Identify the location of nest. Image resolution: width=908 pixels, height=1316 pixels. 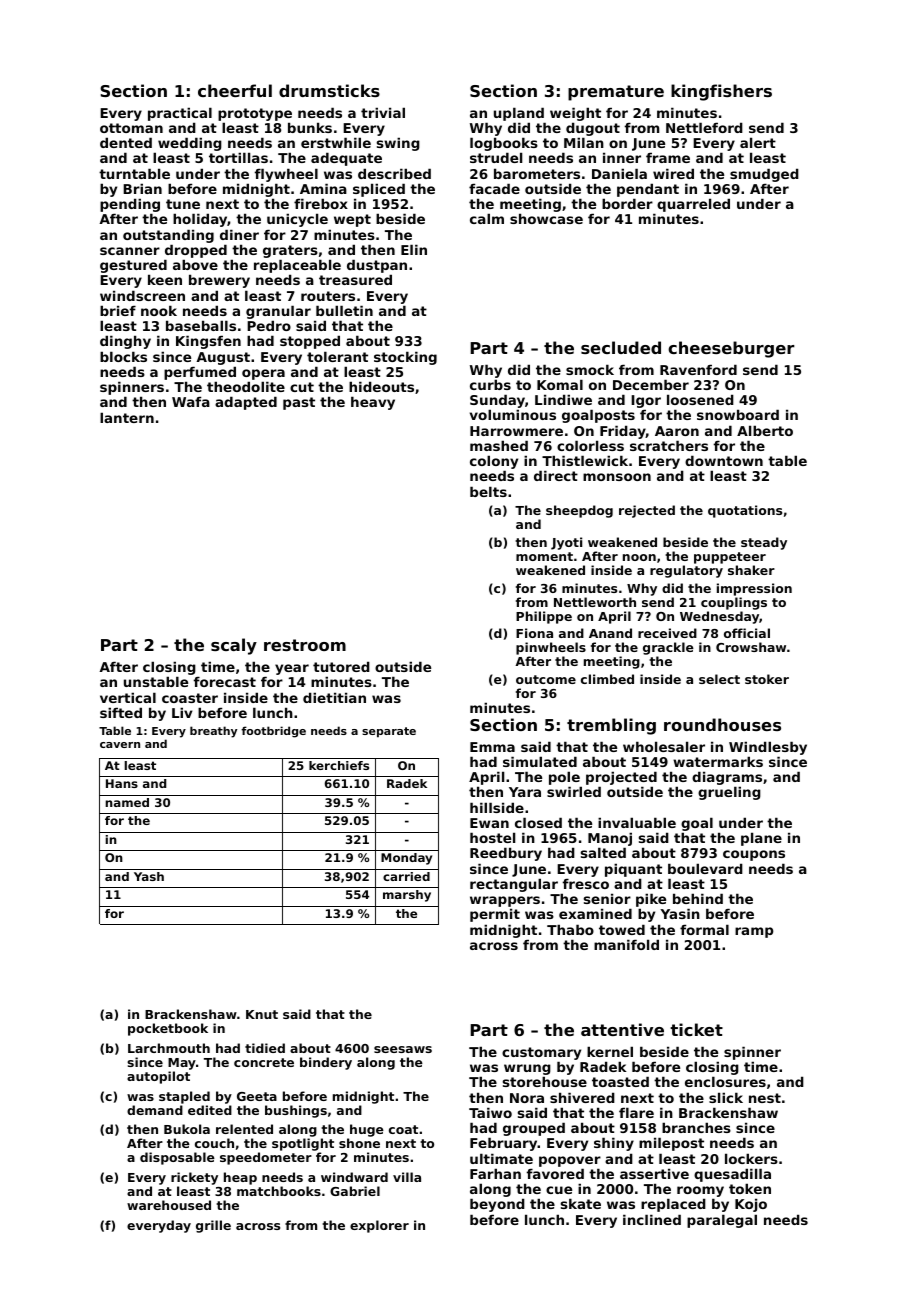
(765, 1098).
